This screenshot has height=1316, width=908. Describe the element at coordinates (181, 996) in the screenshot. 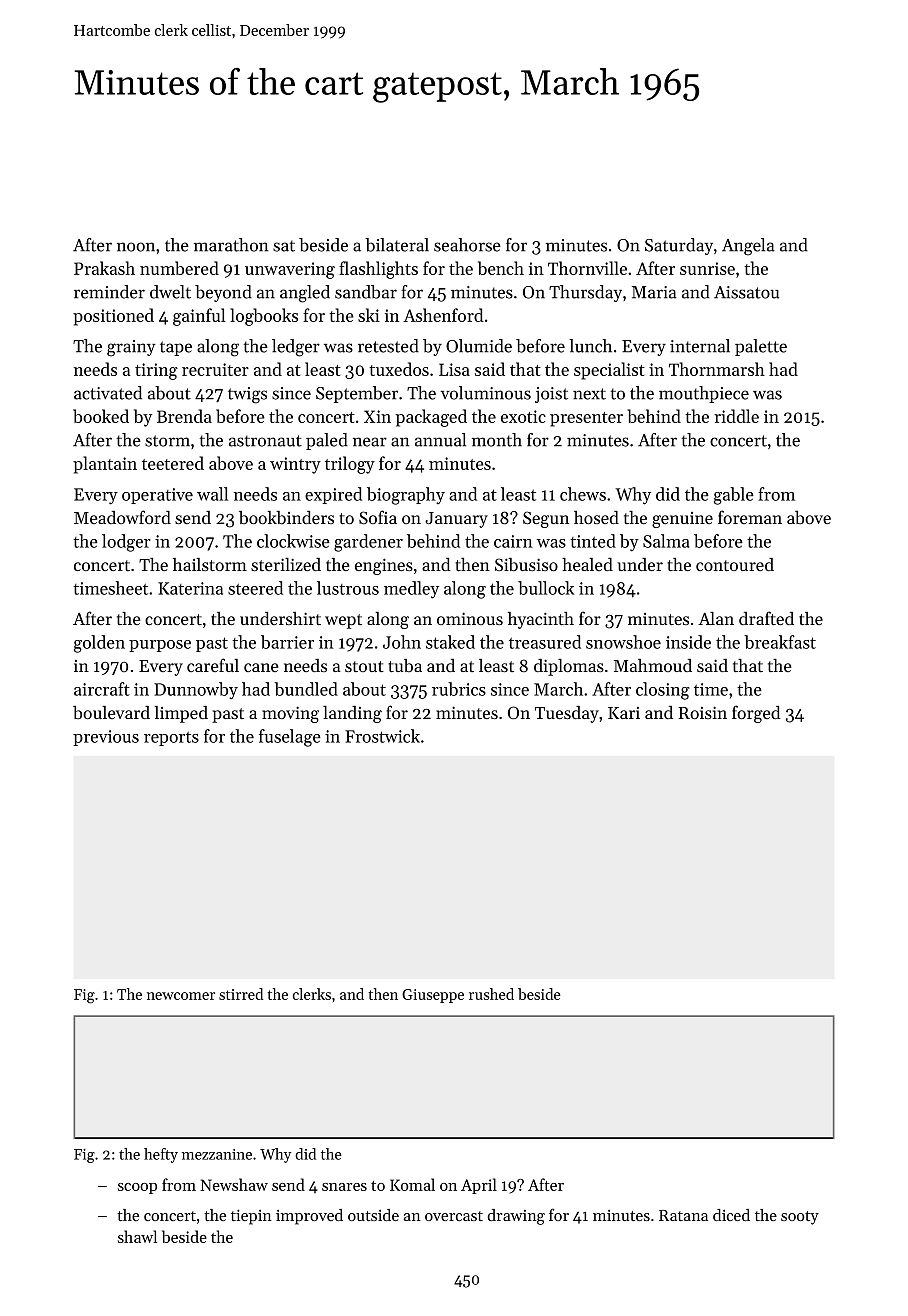

I see `newcomer` at that location.
